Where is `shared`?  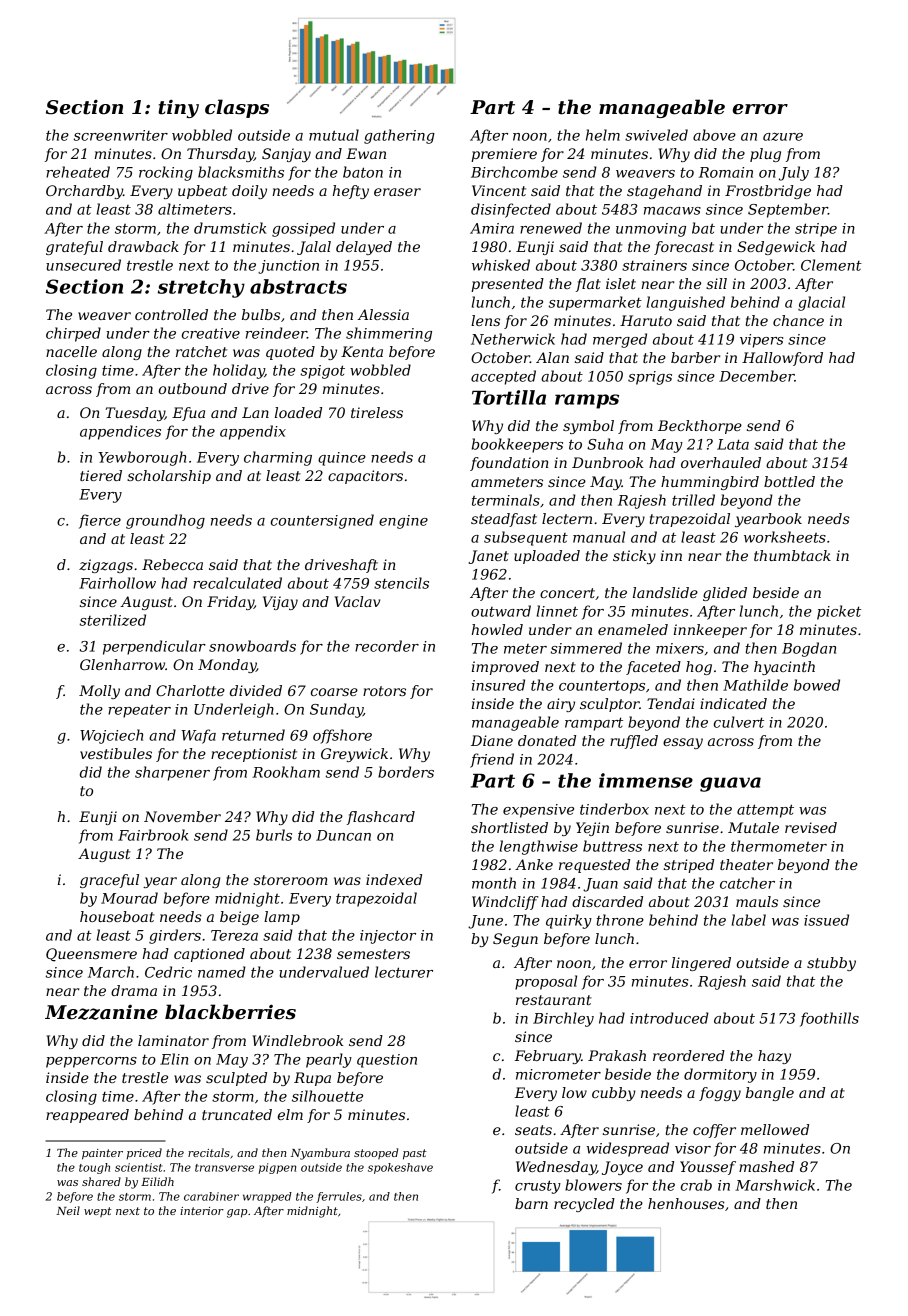
shared is located at coordinates (101, 1181).
